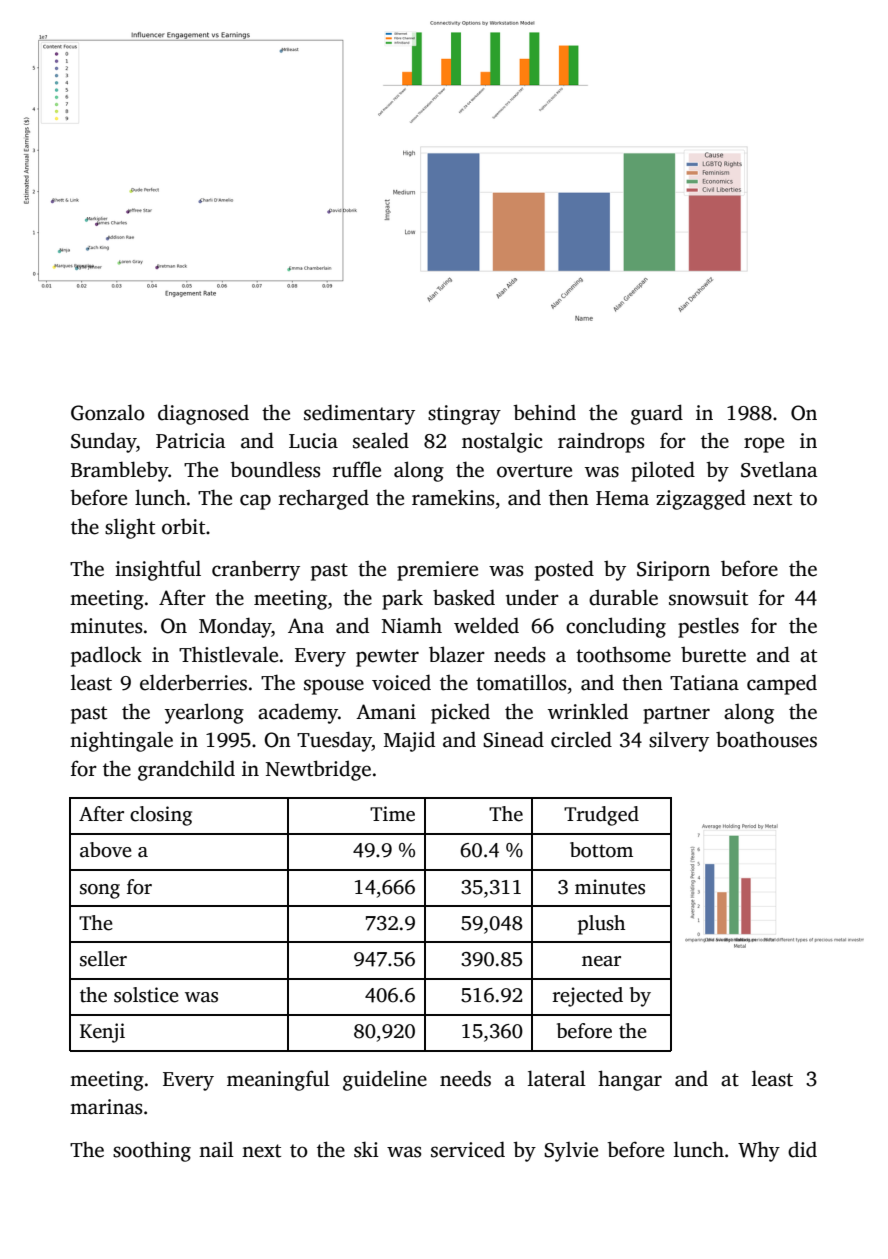 The image size is (888, 1259). Describe the element at coordinates (152, 1151) in the screenshot. I see `soothing` at that location.
